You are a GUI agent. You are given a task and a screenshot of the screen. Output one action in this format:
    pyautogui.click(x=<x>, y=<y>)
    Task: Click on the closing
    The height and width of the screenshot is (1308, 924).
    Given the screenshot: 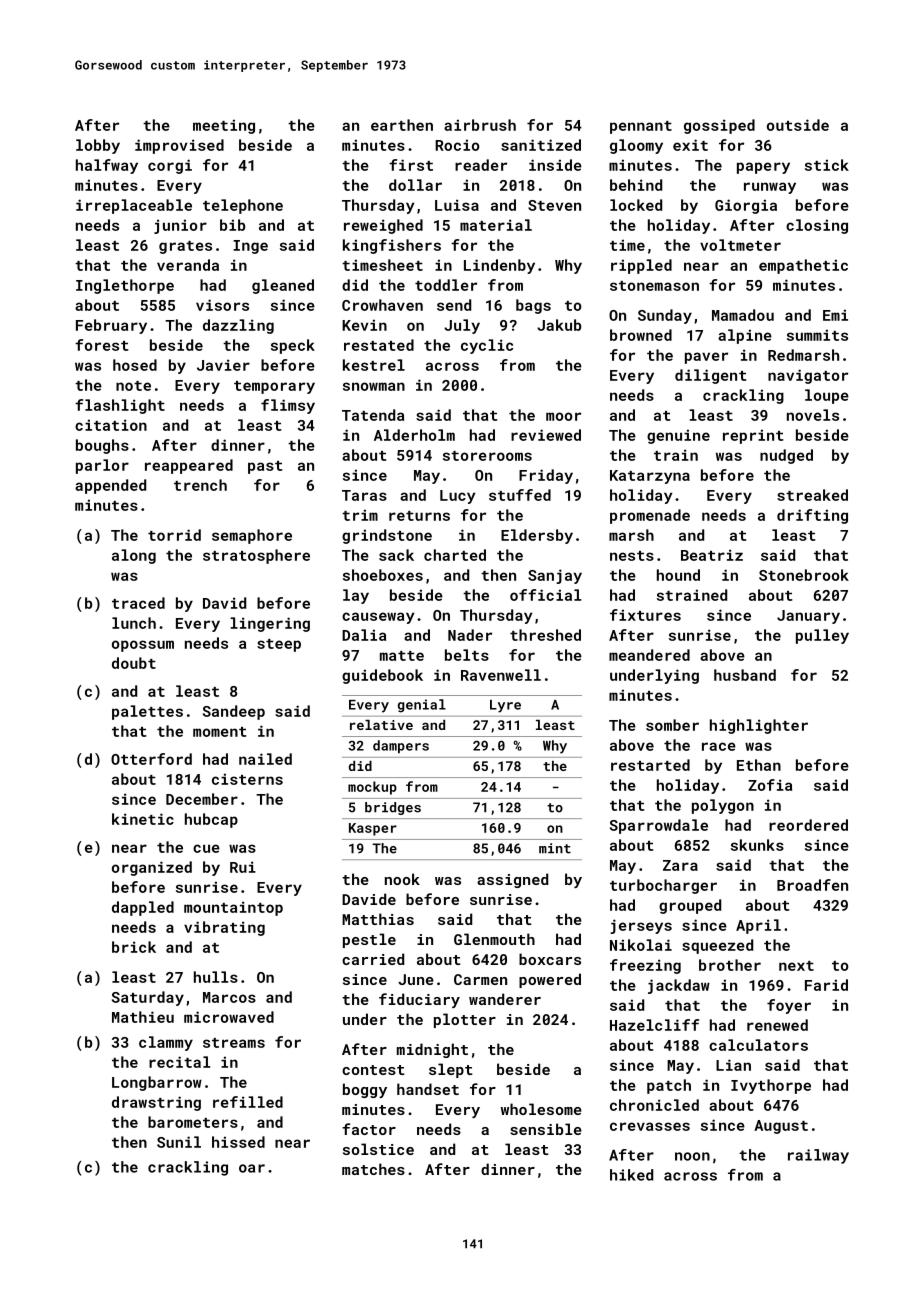 What is the action you would take?
    pyautogui.click(x=817, y=226)
